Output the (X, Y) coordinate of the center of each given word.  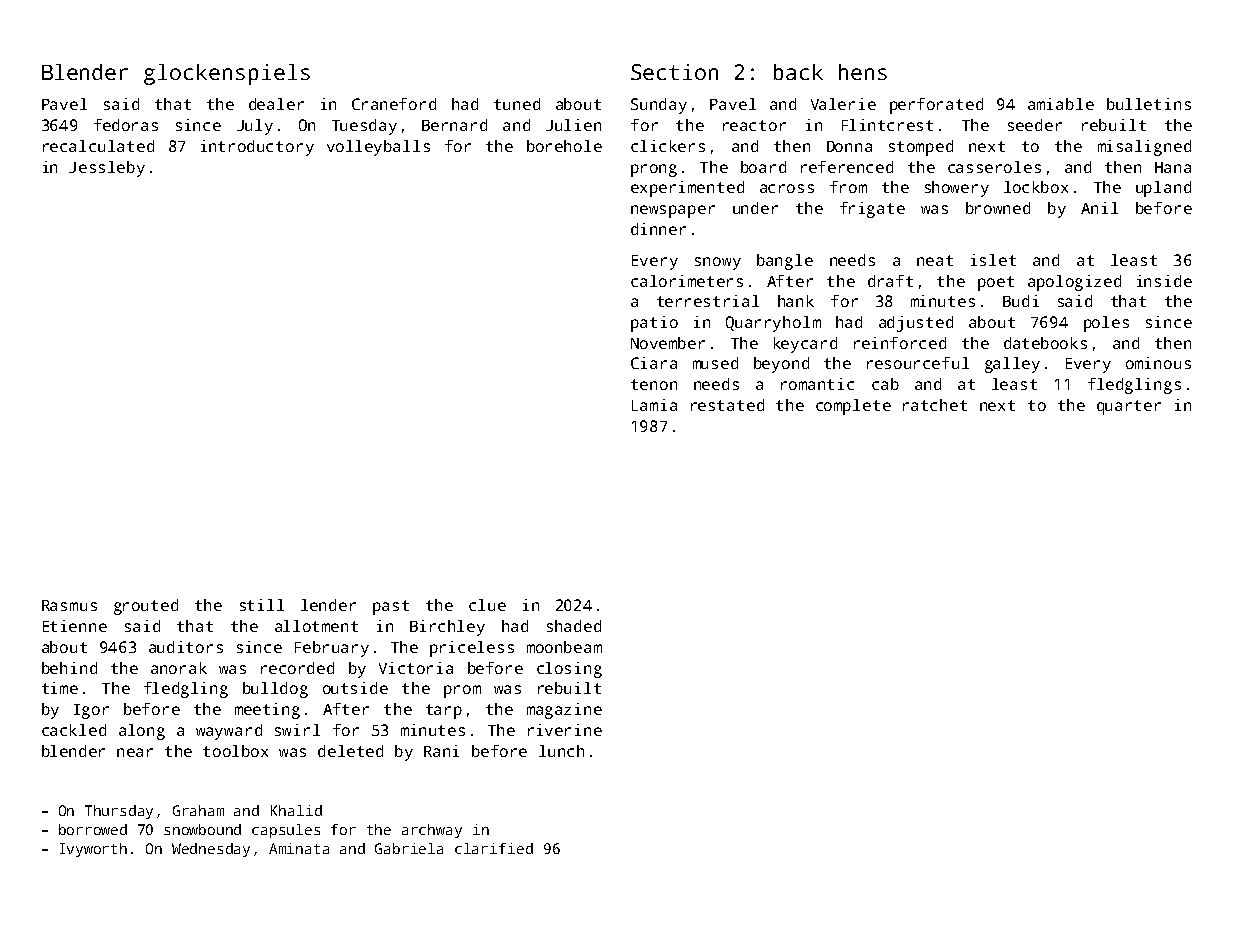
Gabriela (409, 848)
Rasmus (69, 605)
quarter (1129, 407)
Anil (1099, 208)
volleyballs (378, 148)
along (142, 732)
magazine (564, 711)
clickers (668, 146)
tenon (654, 384)
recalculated (98, 146)
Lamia (654, 405)
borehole (564, 146)
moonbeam (564, 647)
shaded (574, 626)
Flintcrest (887, 125)
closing (569, 670)
